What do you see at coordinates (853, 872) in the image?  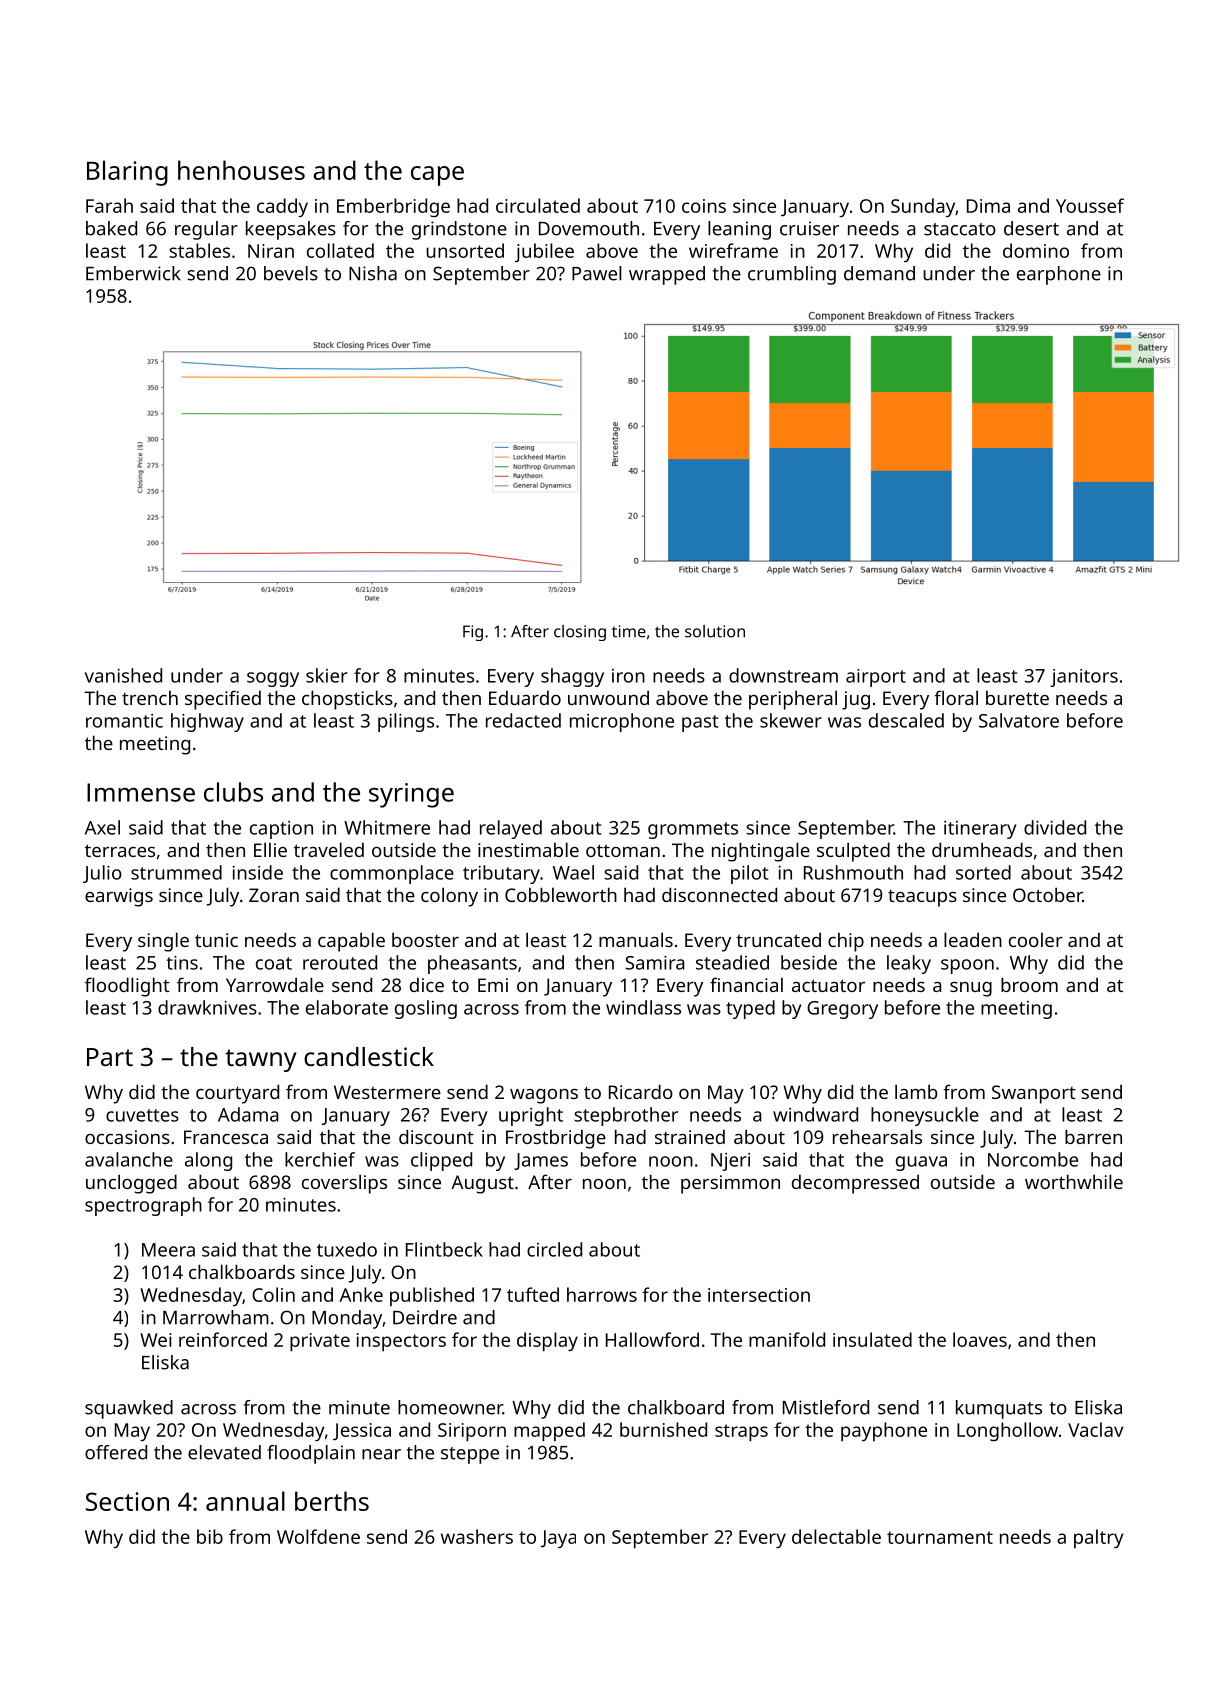 I see `Rushmouth` at bounding box center [853, 872].
